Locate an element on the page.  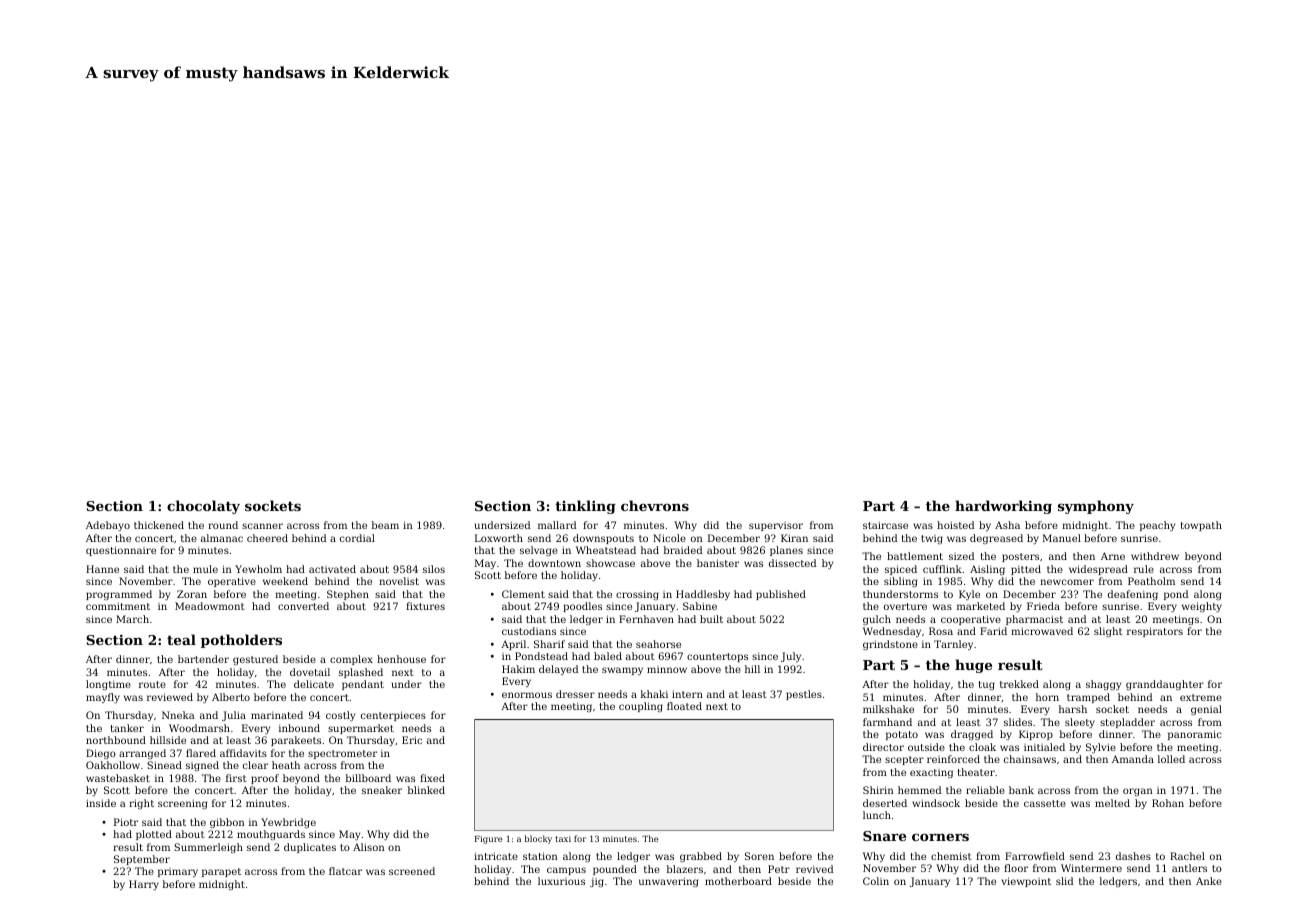
chevrons is located at coordinates (655, 505).
